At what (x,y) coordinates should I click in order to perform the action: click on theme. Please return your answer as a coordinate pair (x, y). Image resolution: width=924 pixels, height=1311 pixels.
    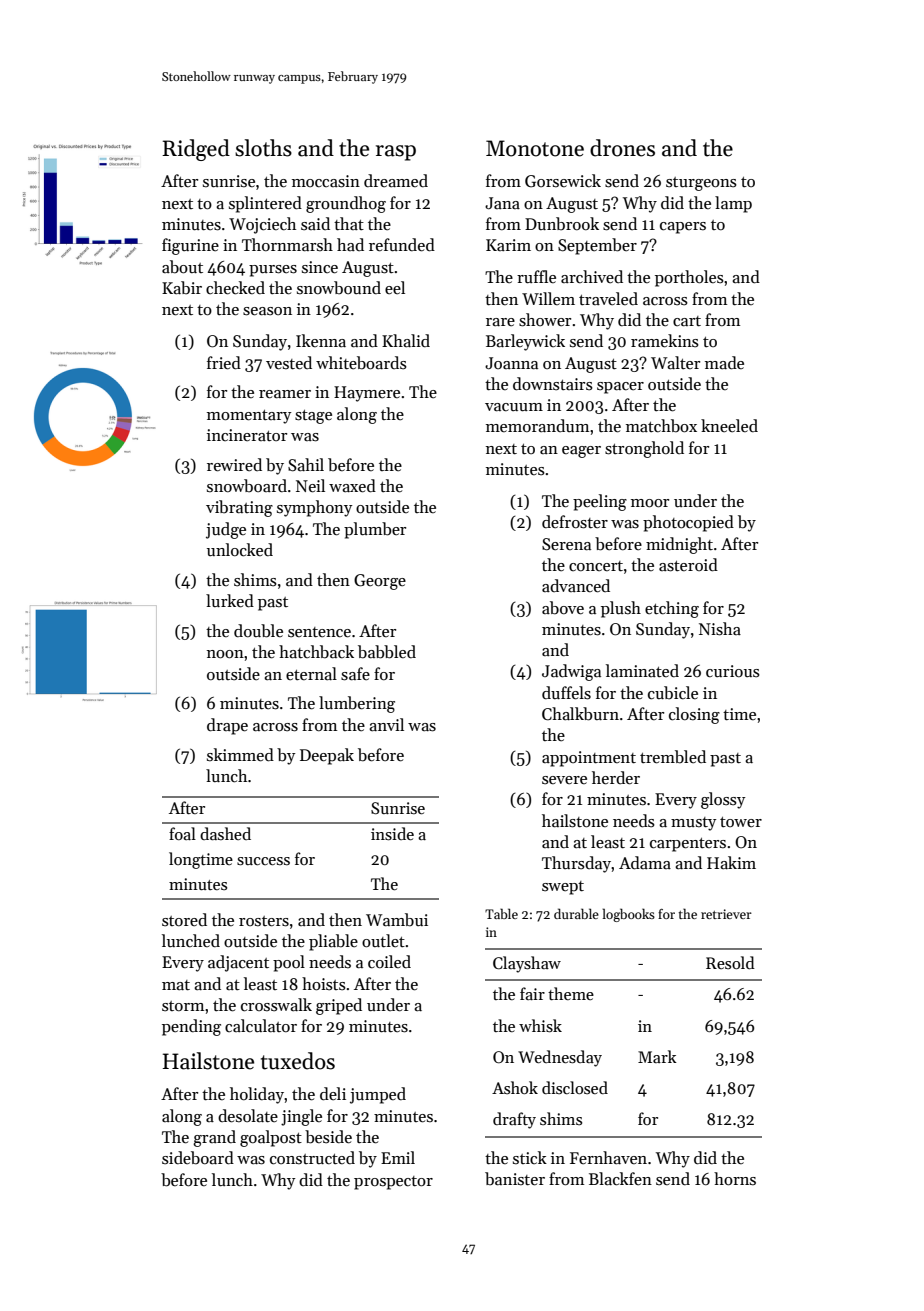
    Looking at the image, I should click on (571, 993).
